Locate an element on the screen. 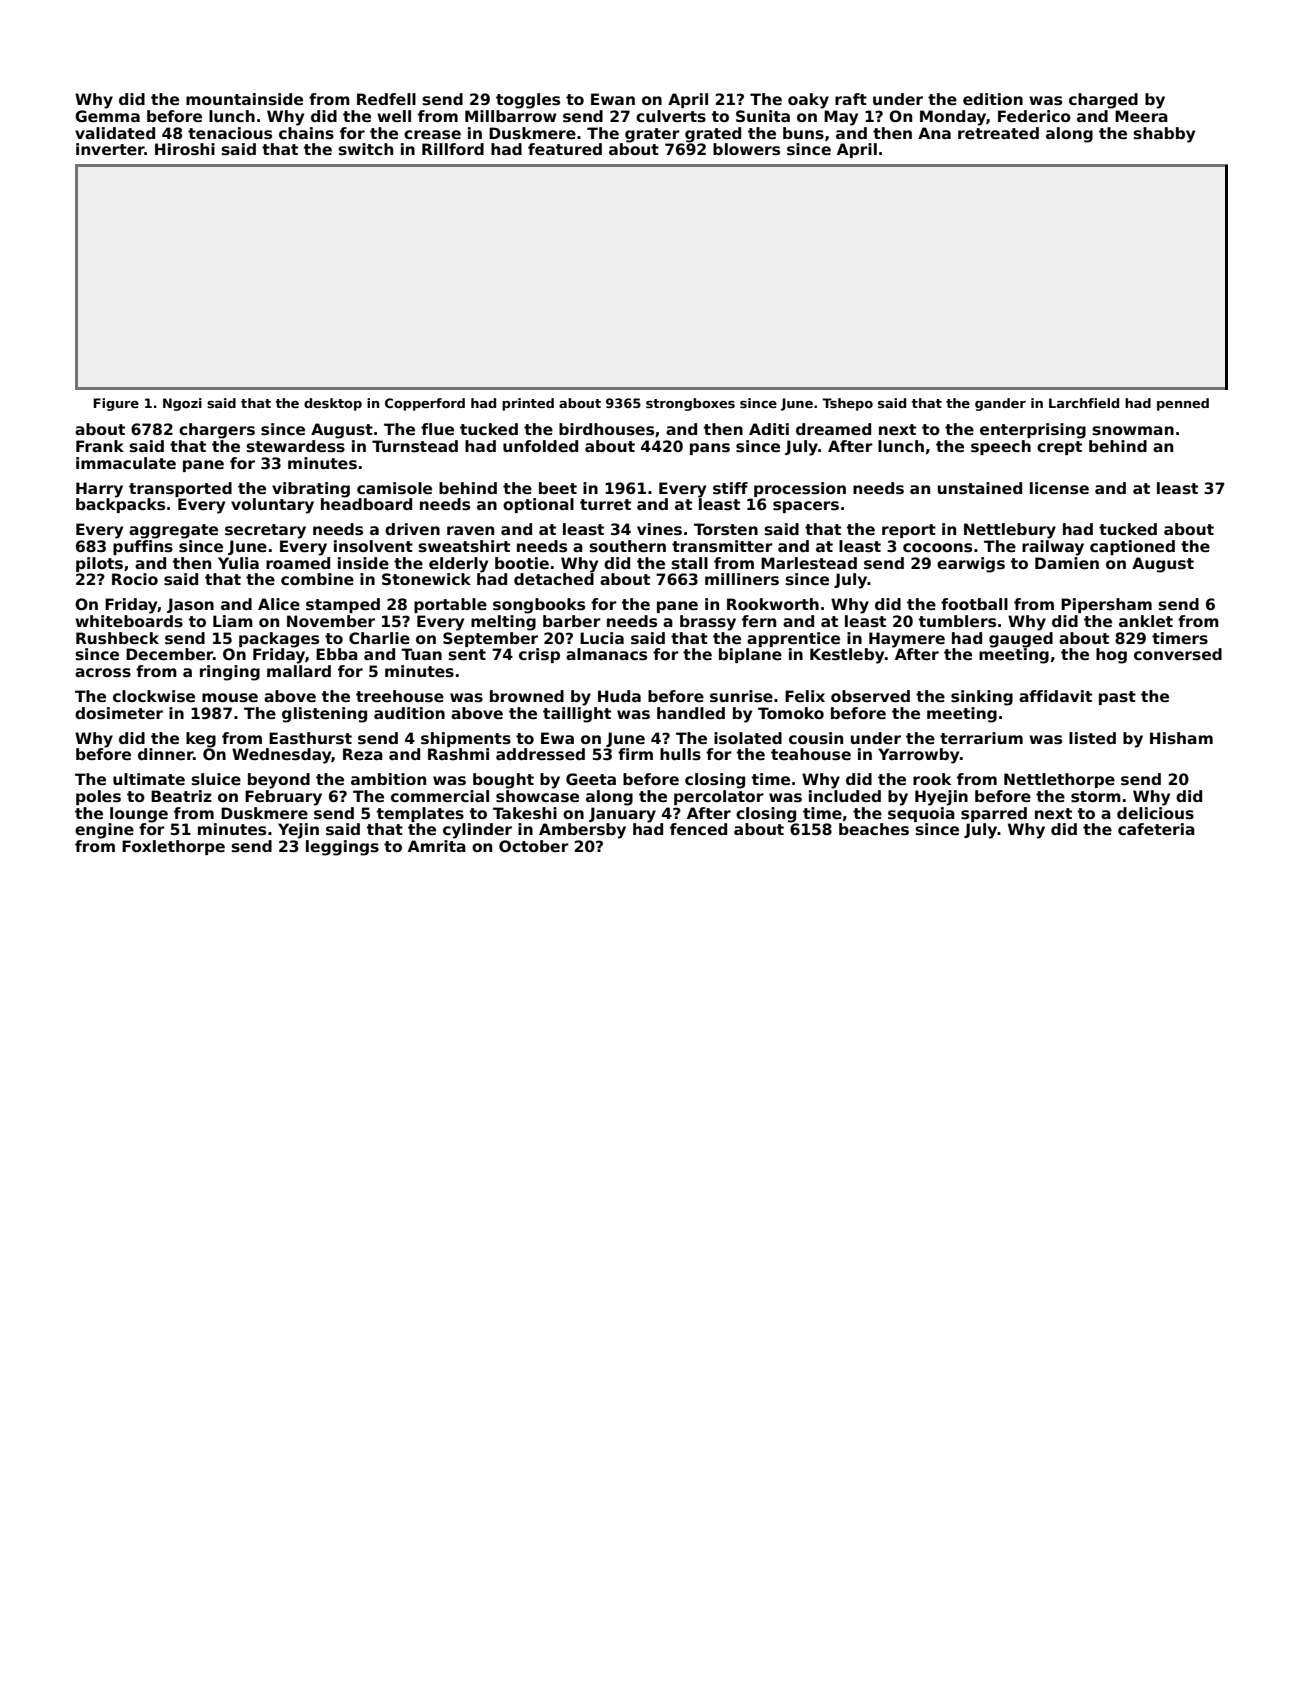  charged is located at coordinates (1103, 101).
